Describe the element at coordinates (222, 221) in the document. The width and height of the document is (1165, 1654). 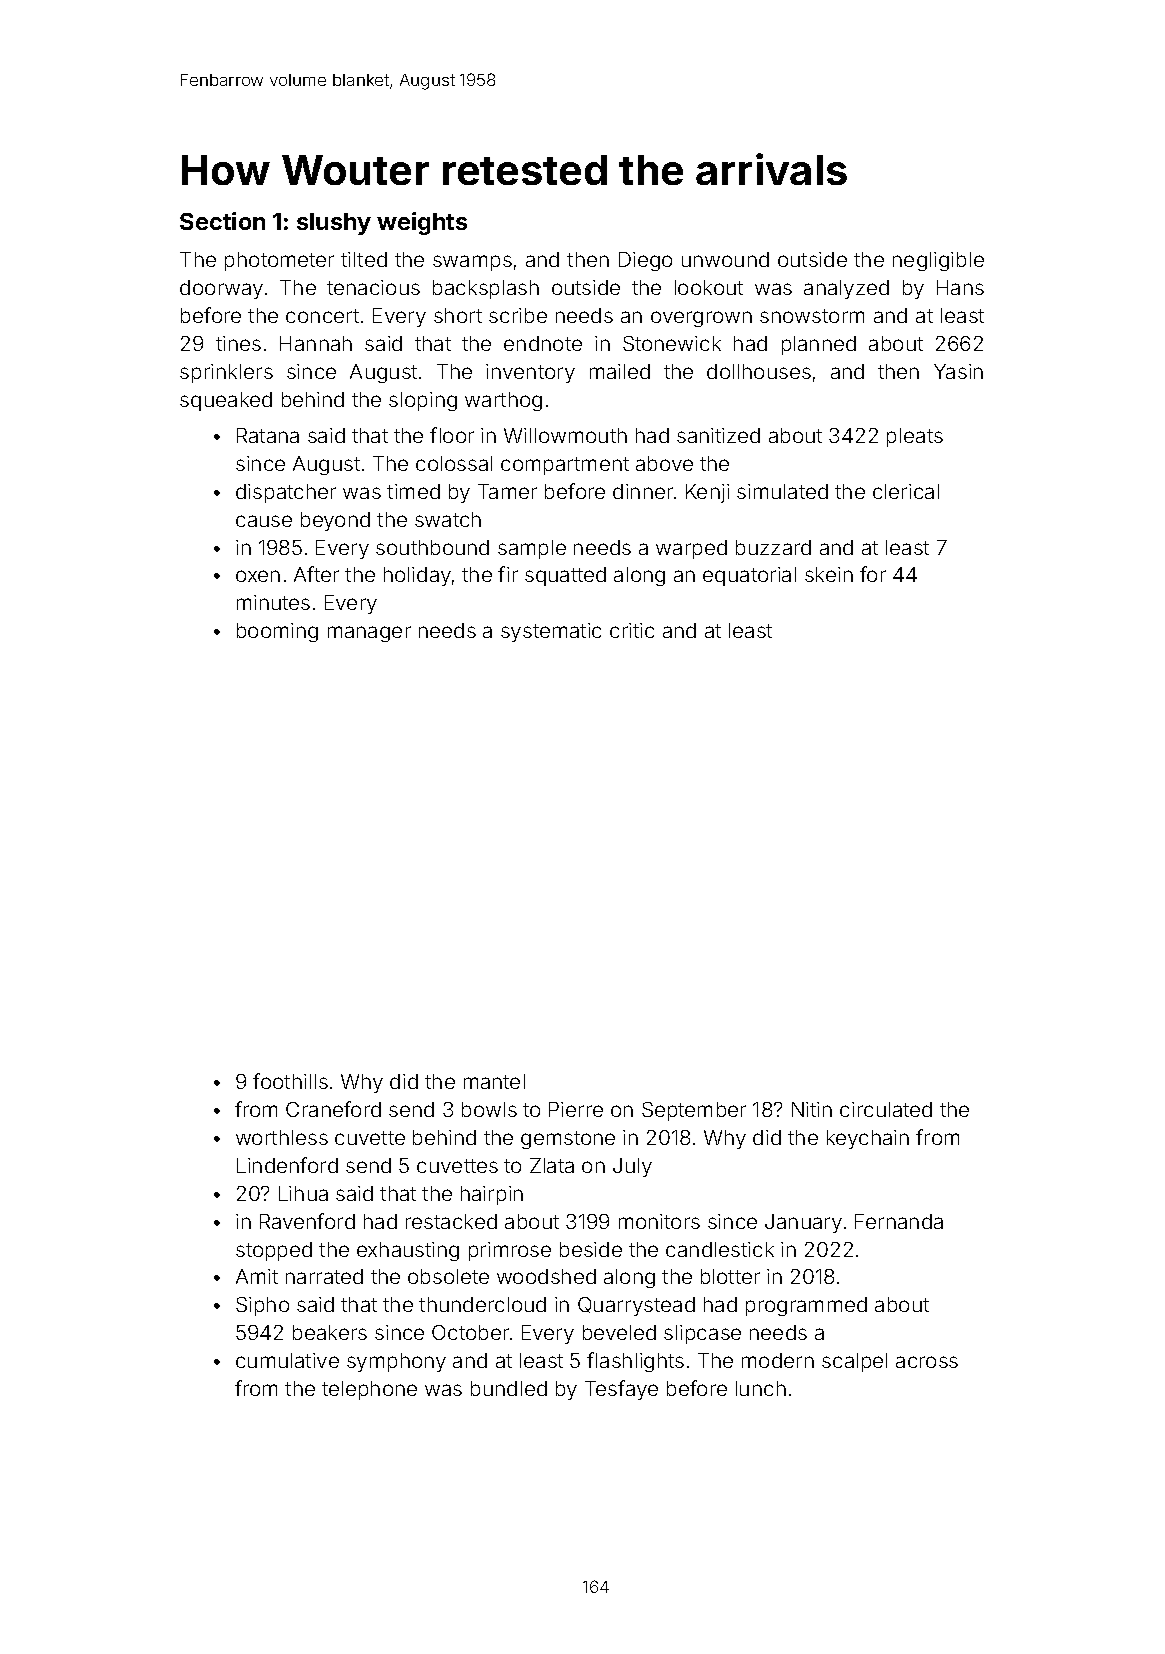
I see `Section` at that location.
